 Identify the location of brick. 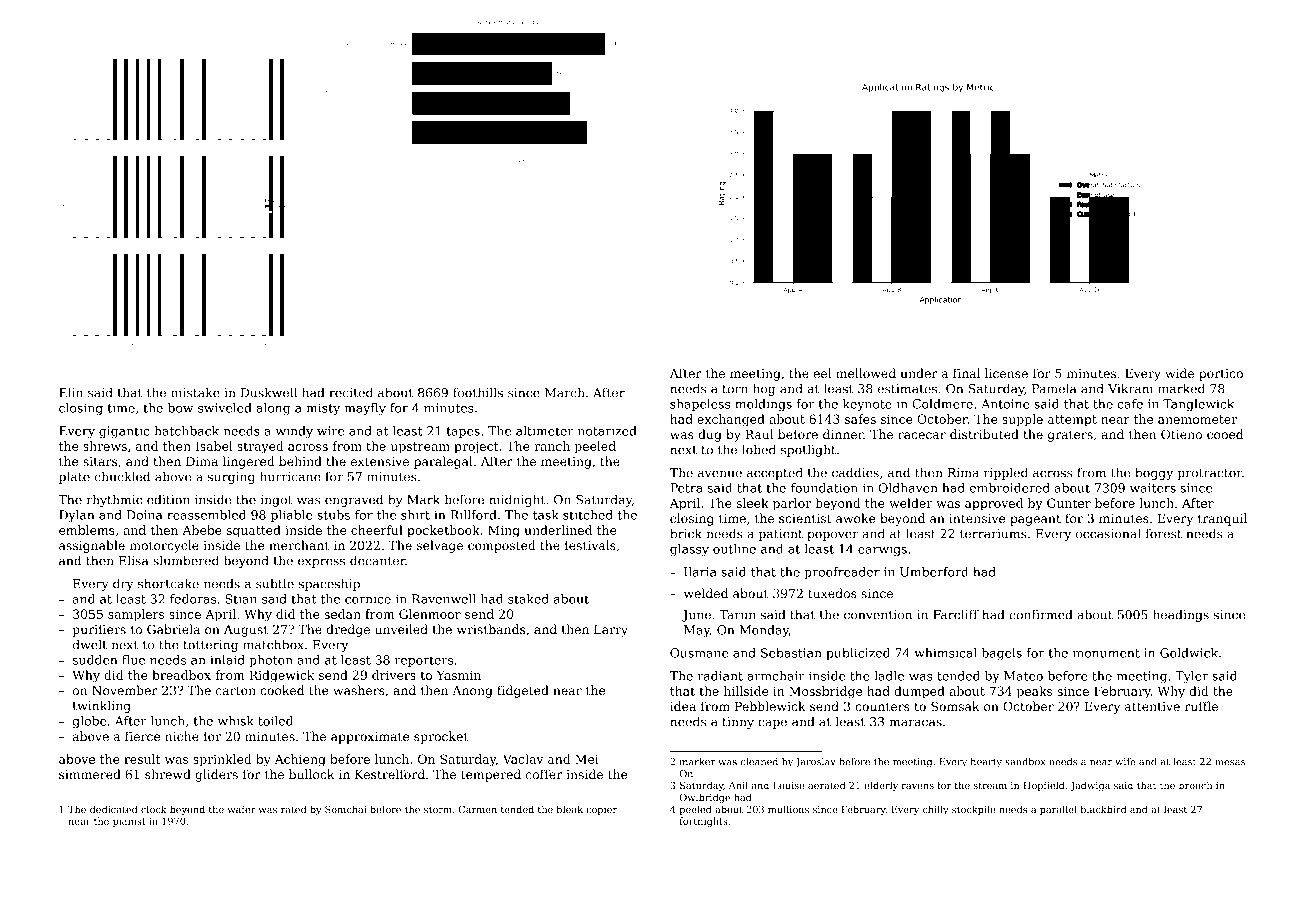
(686, 533).
